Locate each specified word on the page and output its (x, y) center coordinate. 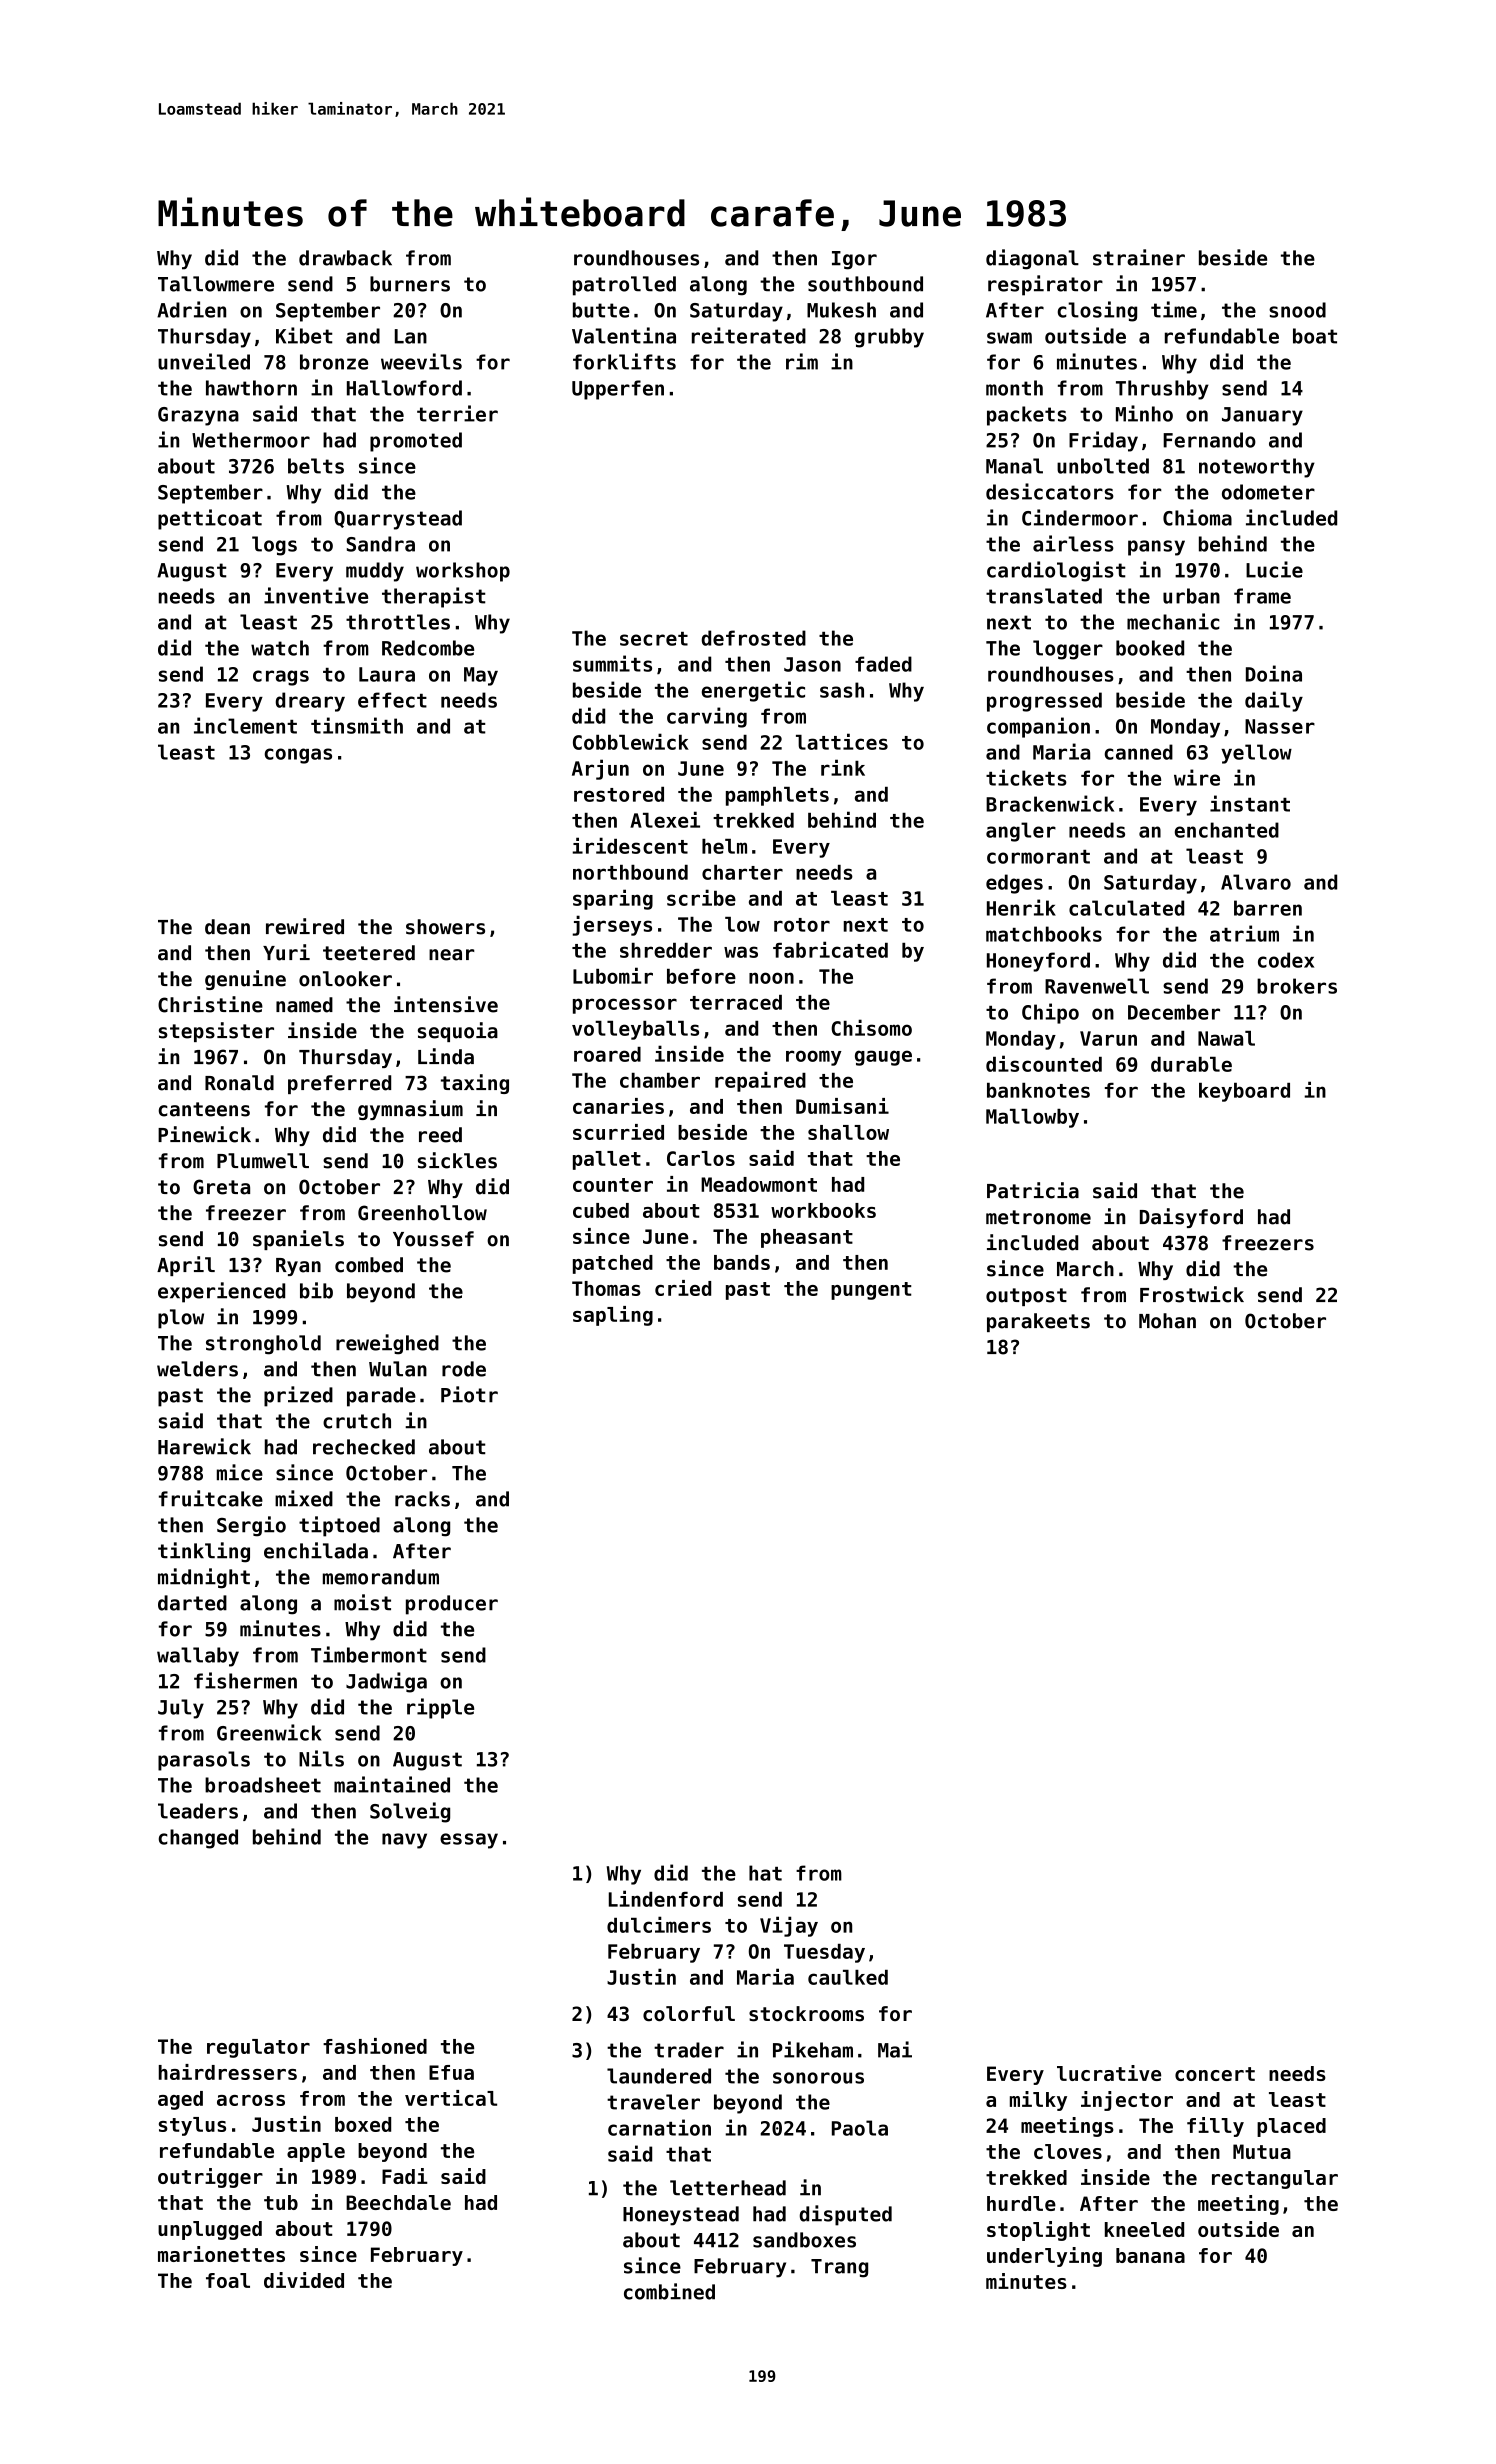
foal (228, 2280)
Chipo (1050, 1013)
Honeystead (681, 2216)
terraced (736, 1002)
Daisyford (1191, 1218)
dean (227, 927)
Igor (854, 260)
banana (1150, 2255)
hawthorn (251, 388)
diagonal (1032, 259)
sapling (613, 1316)
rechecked (364, 1447)
